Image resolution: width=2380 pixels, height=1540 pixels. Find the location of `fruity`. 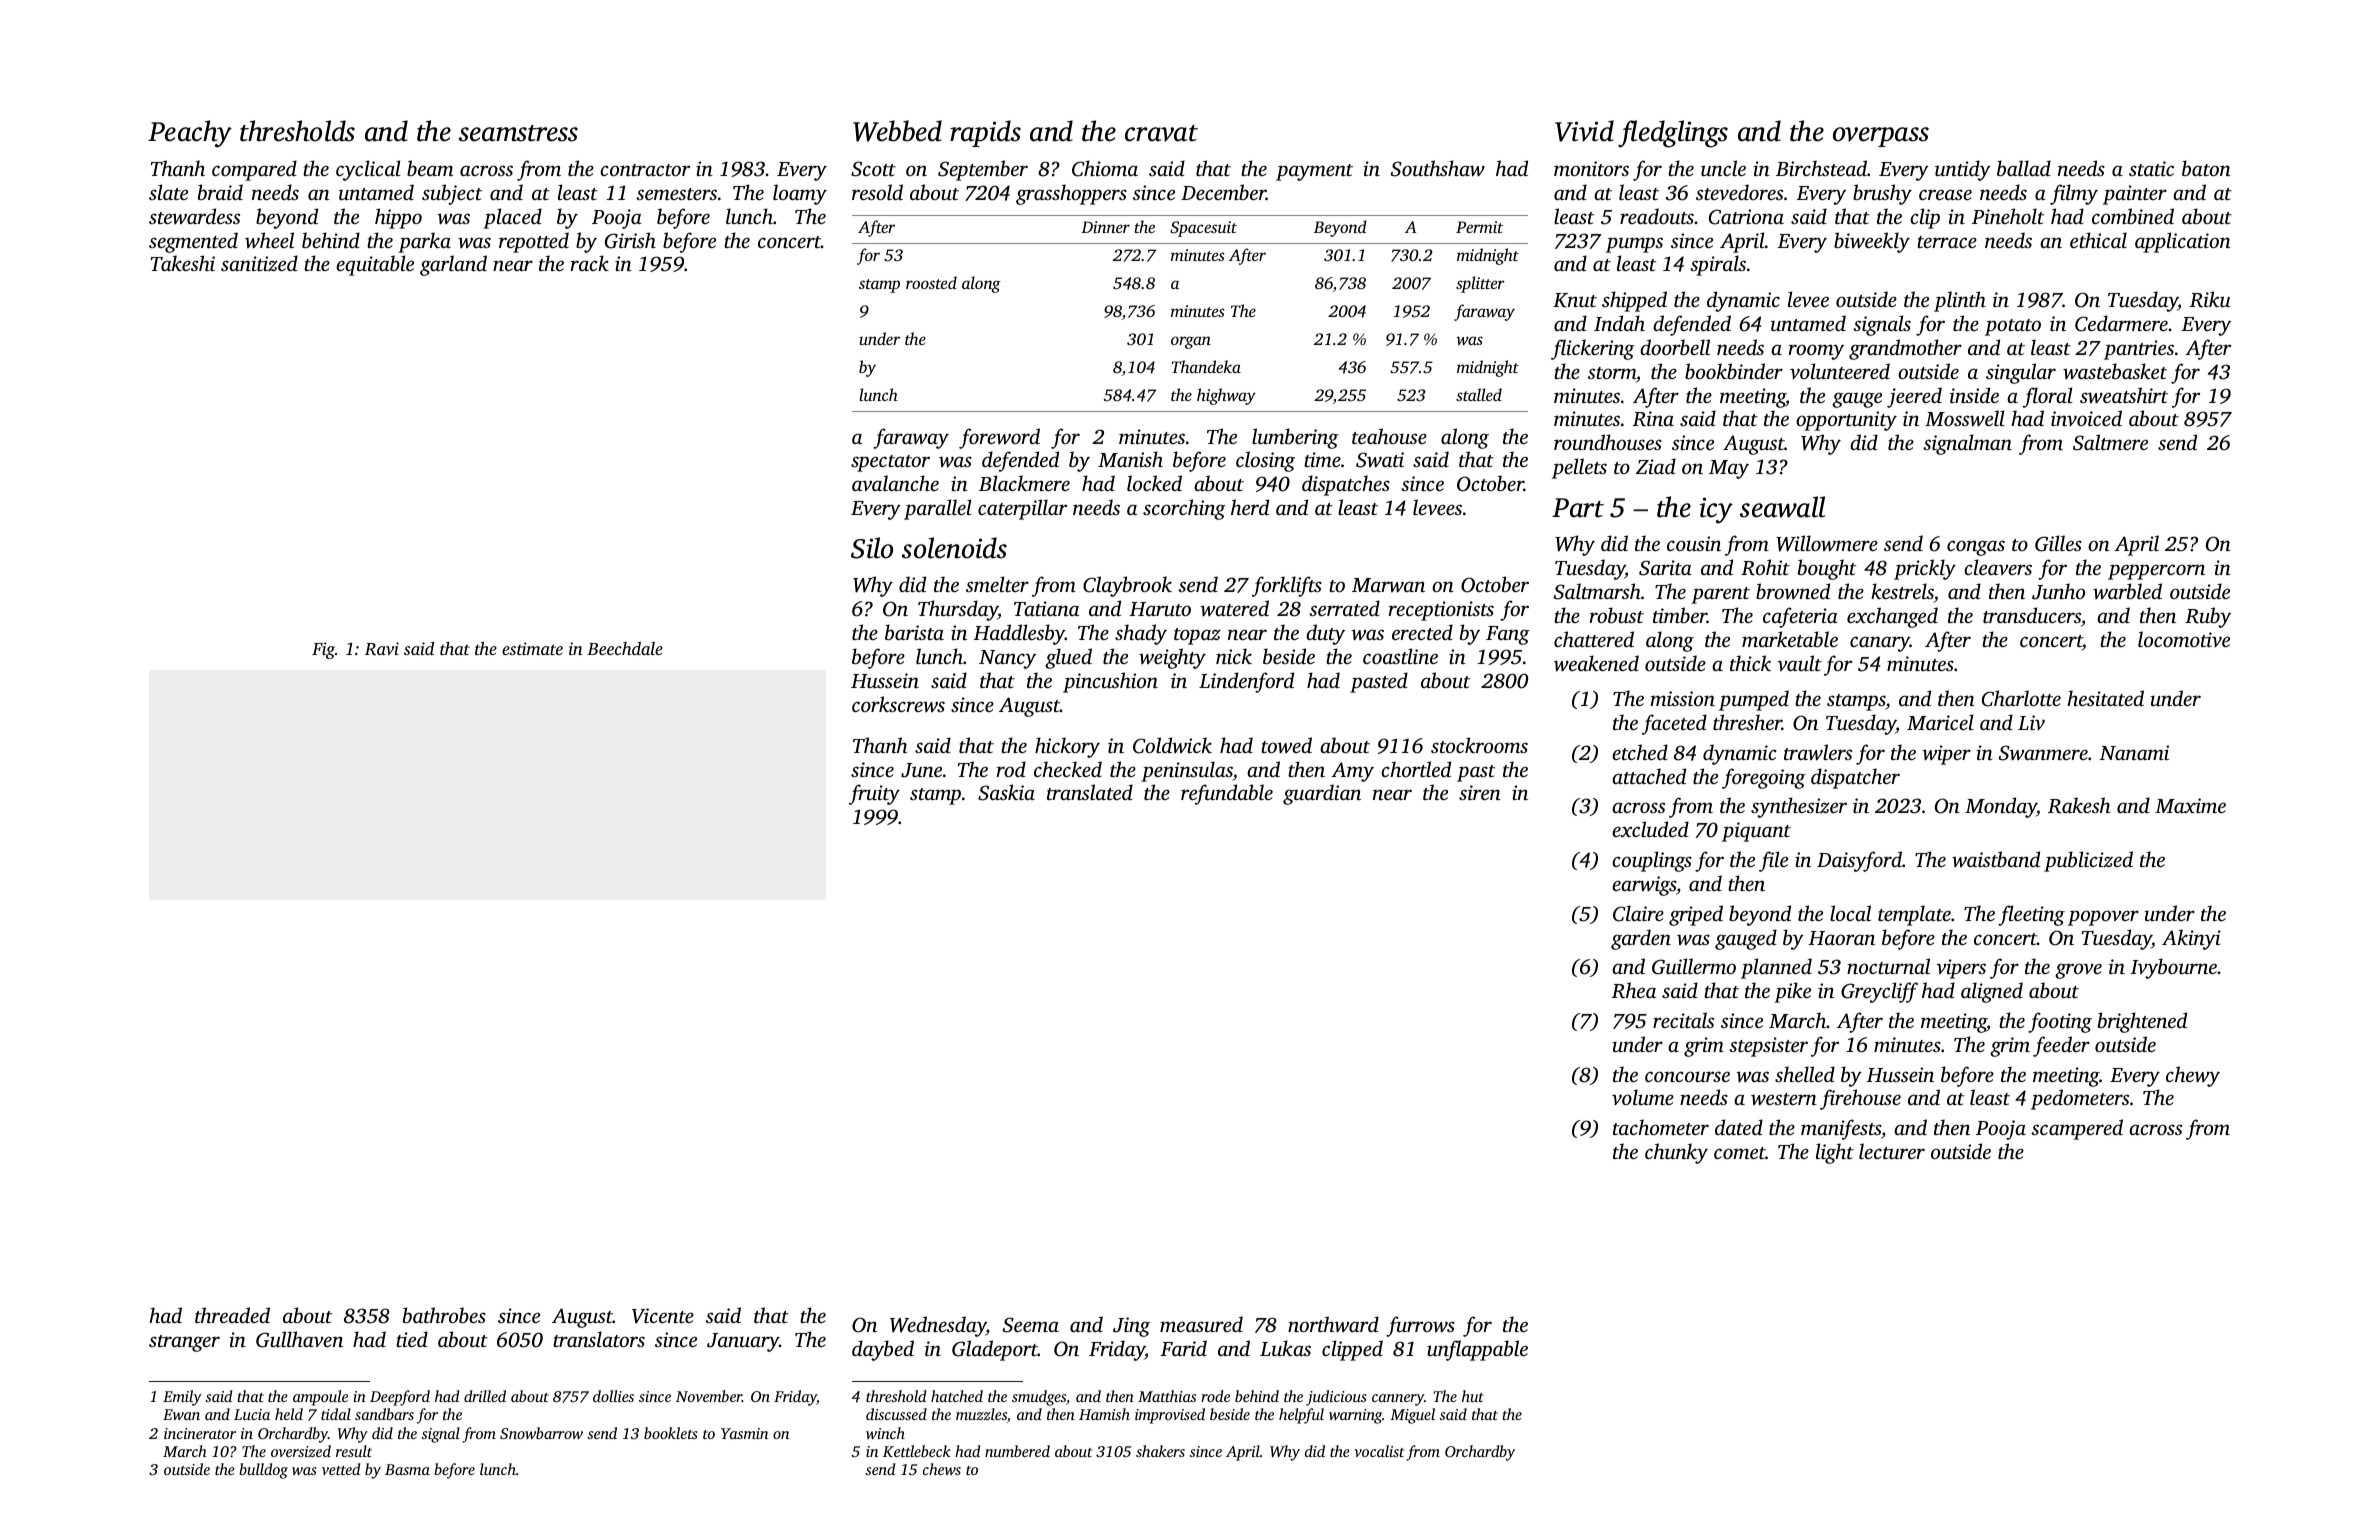

fruity is located at coordinates (874, 794).
